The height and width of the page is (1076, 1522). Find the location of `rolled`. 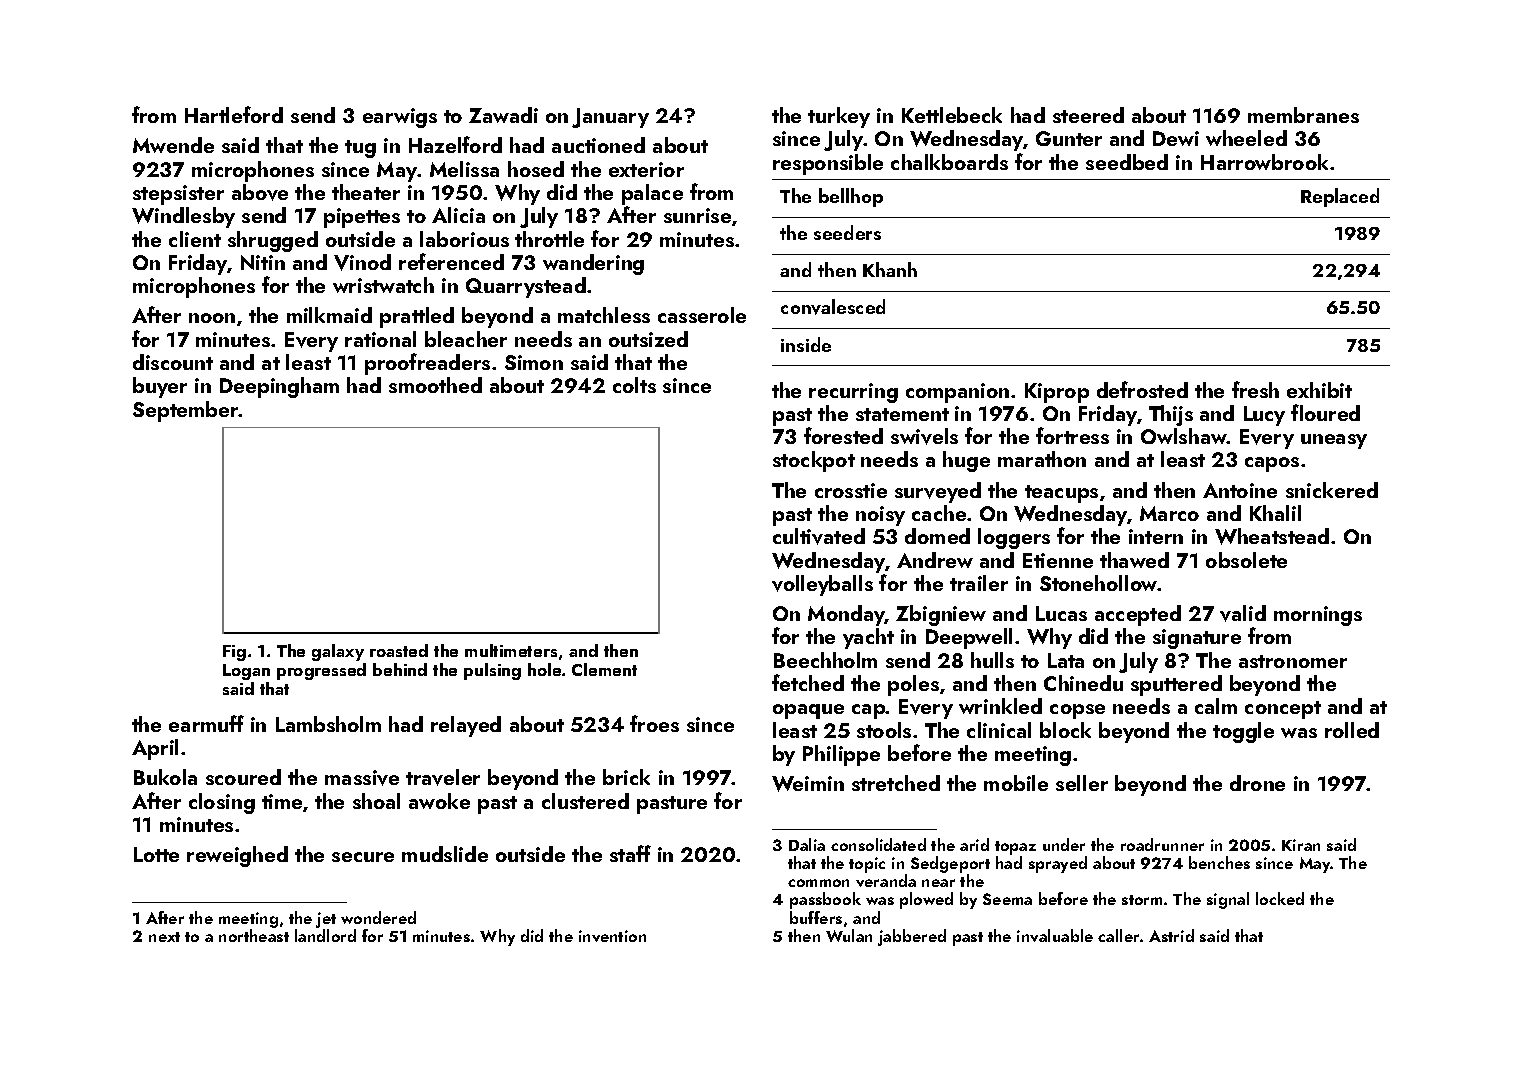

rolled is located at coordinates (1352, 730).
